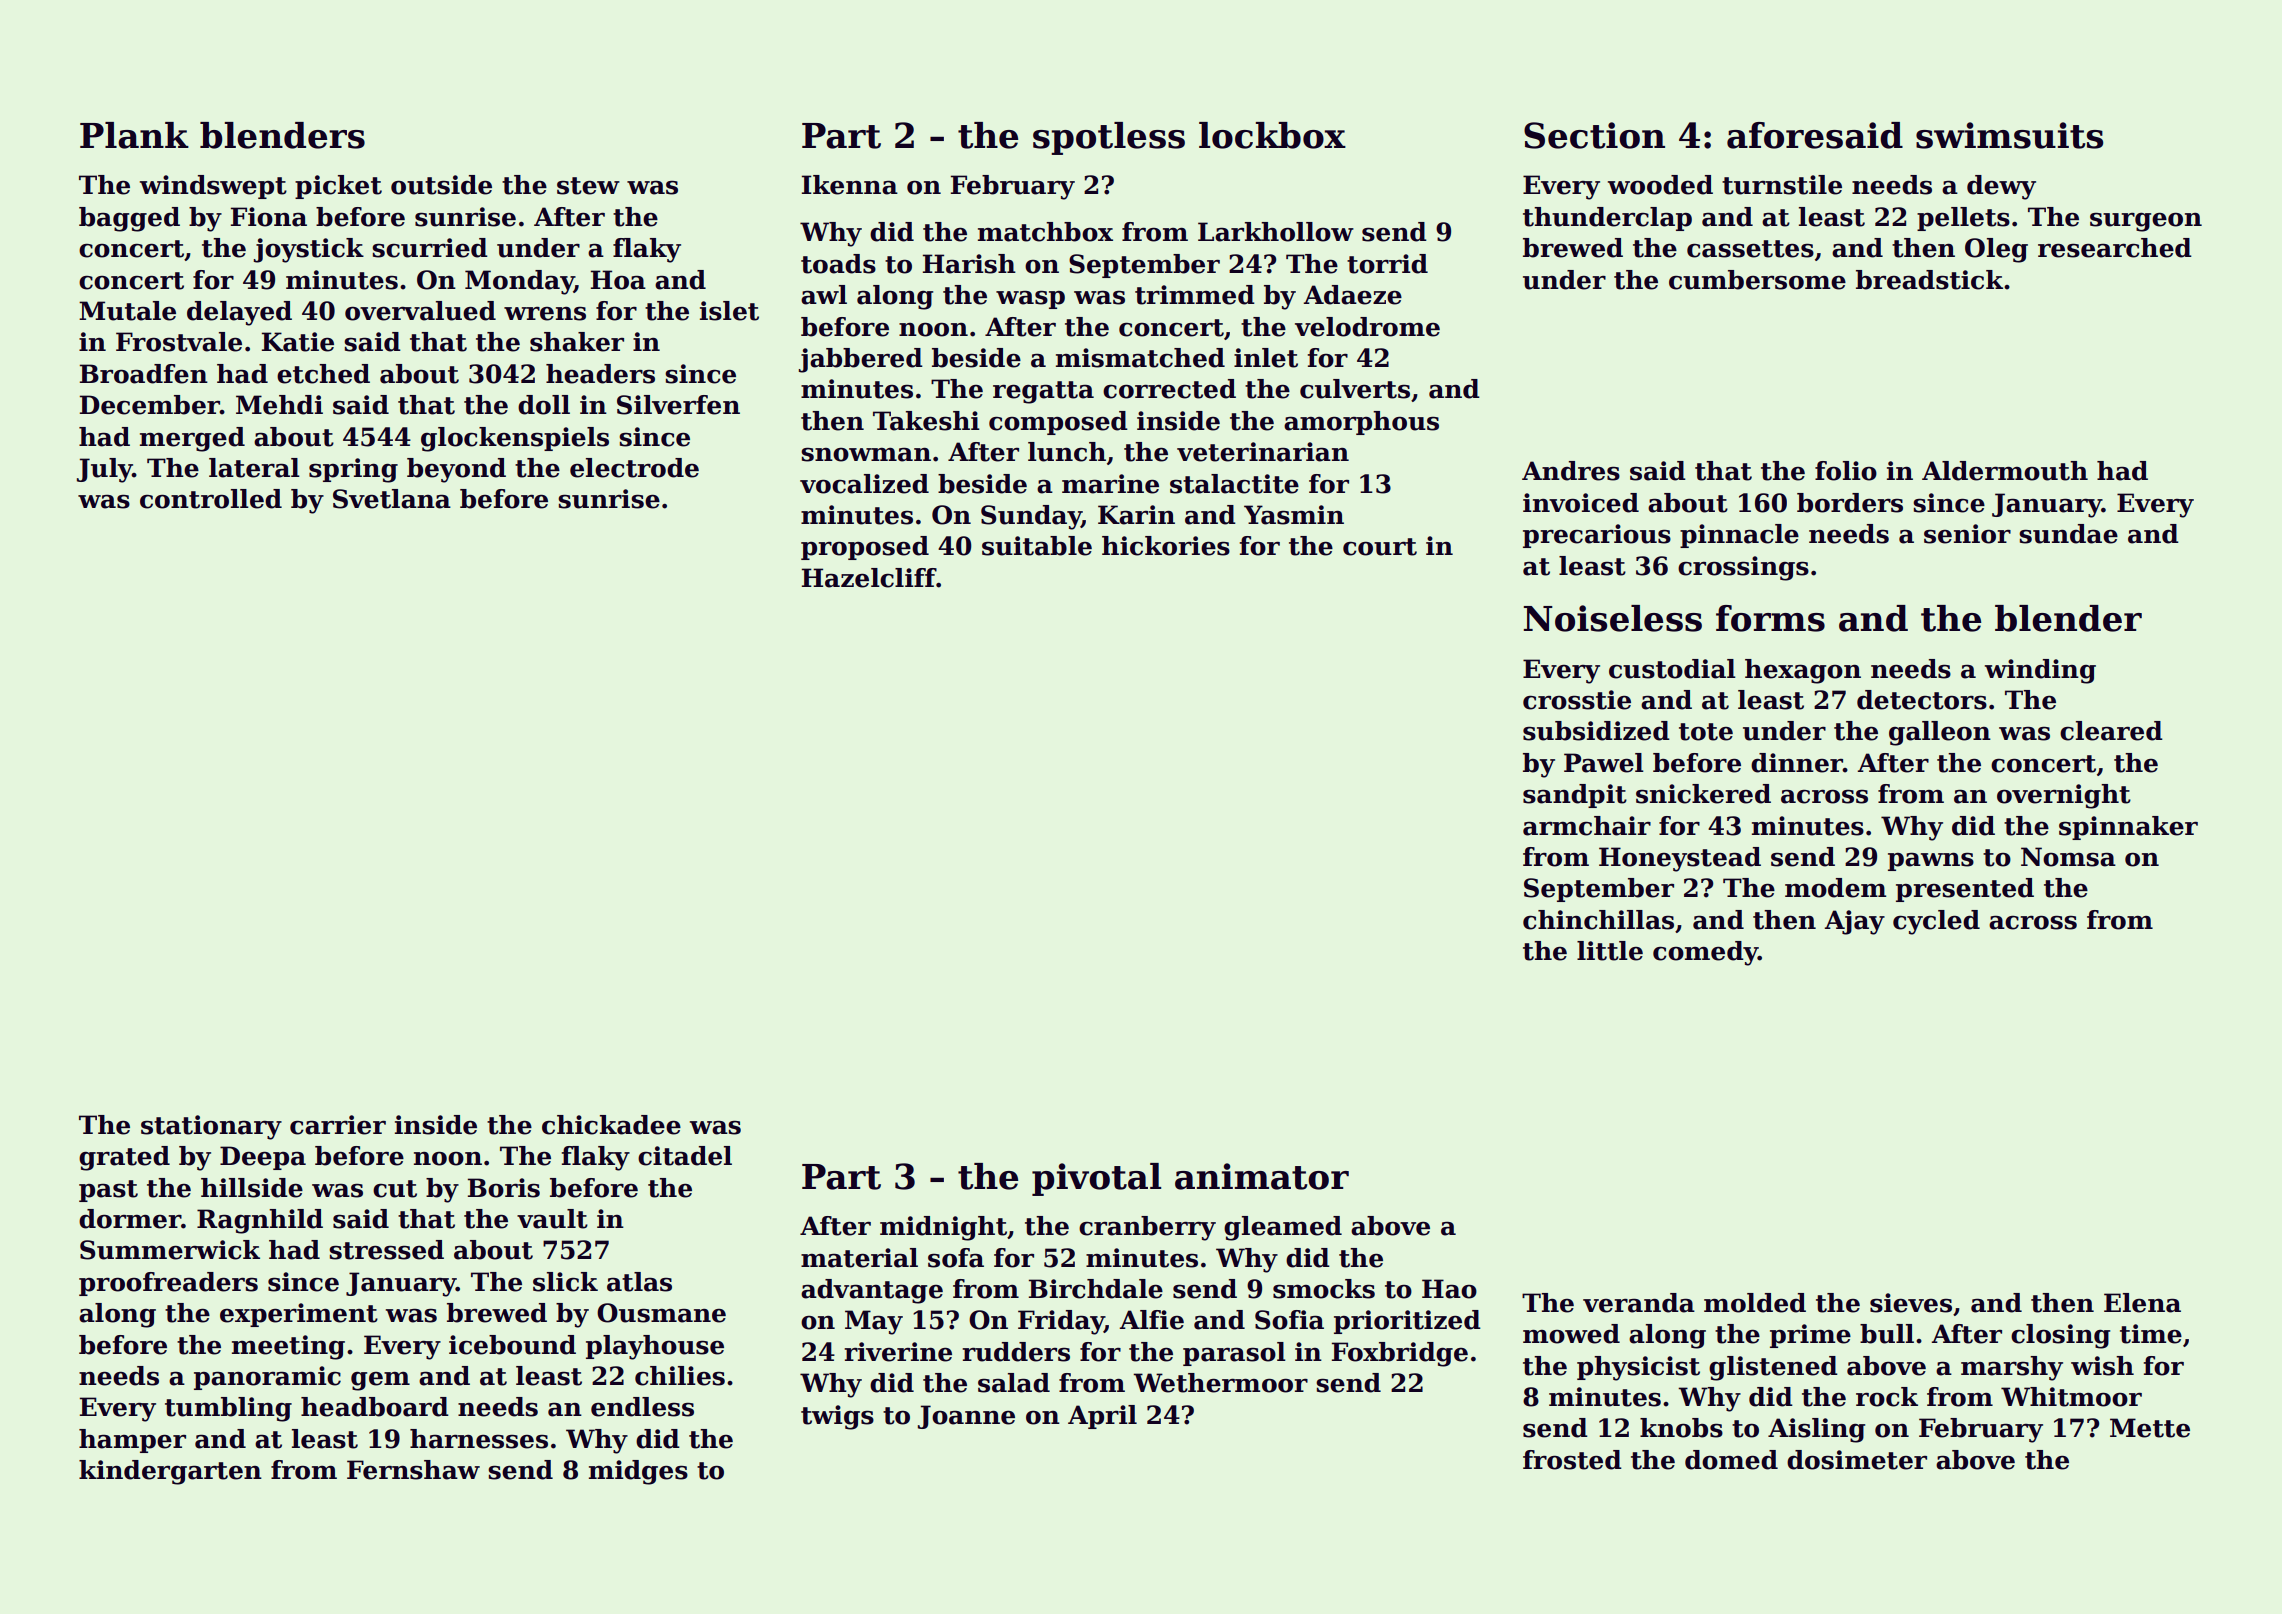  What do you see at coordinates (150, 405) in the screenshot?
I see `December` at bounding box center [150, 405].
